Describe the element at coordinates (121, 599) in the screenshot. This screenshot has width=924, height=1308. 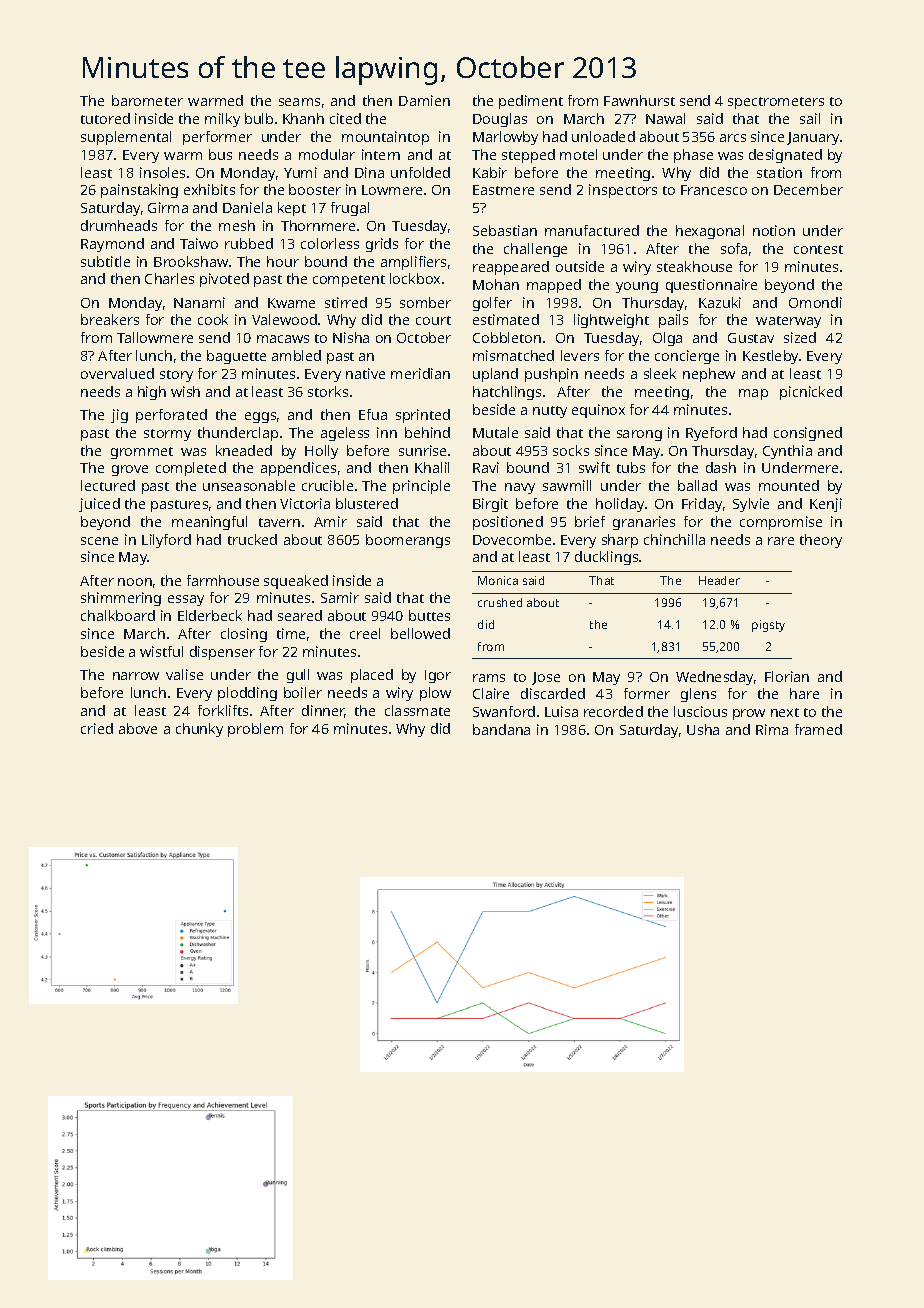
I see `shimmering` at that location.
